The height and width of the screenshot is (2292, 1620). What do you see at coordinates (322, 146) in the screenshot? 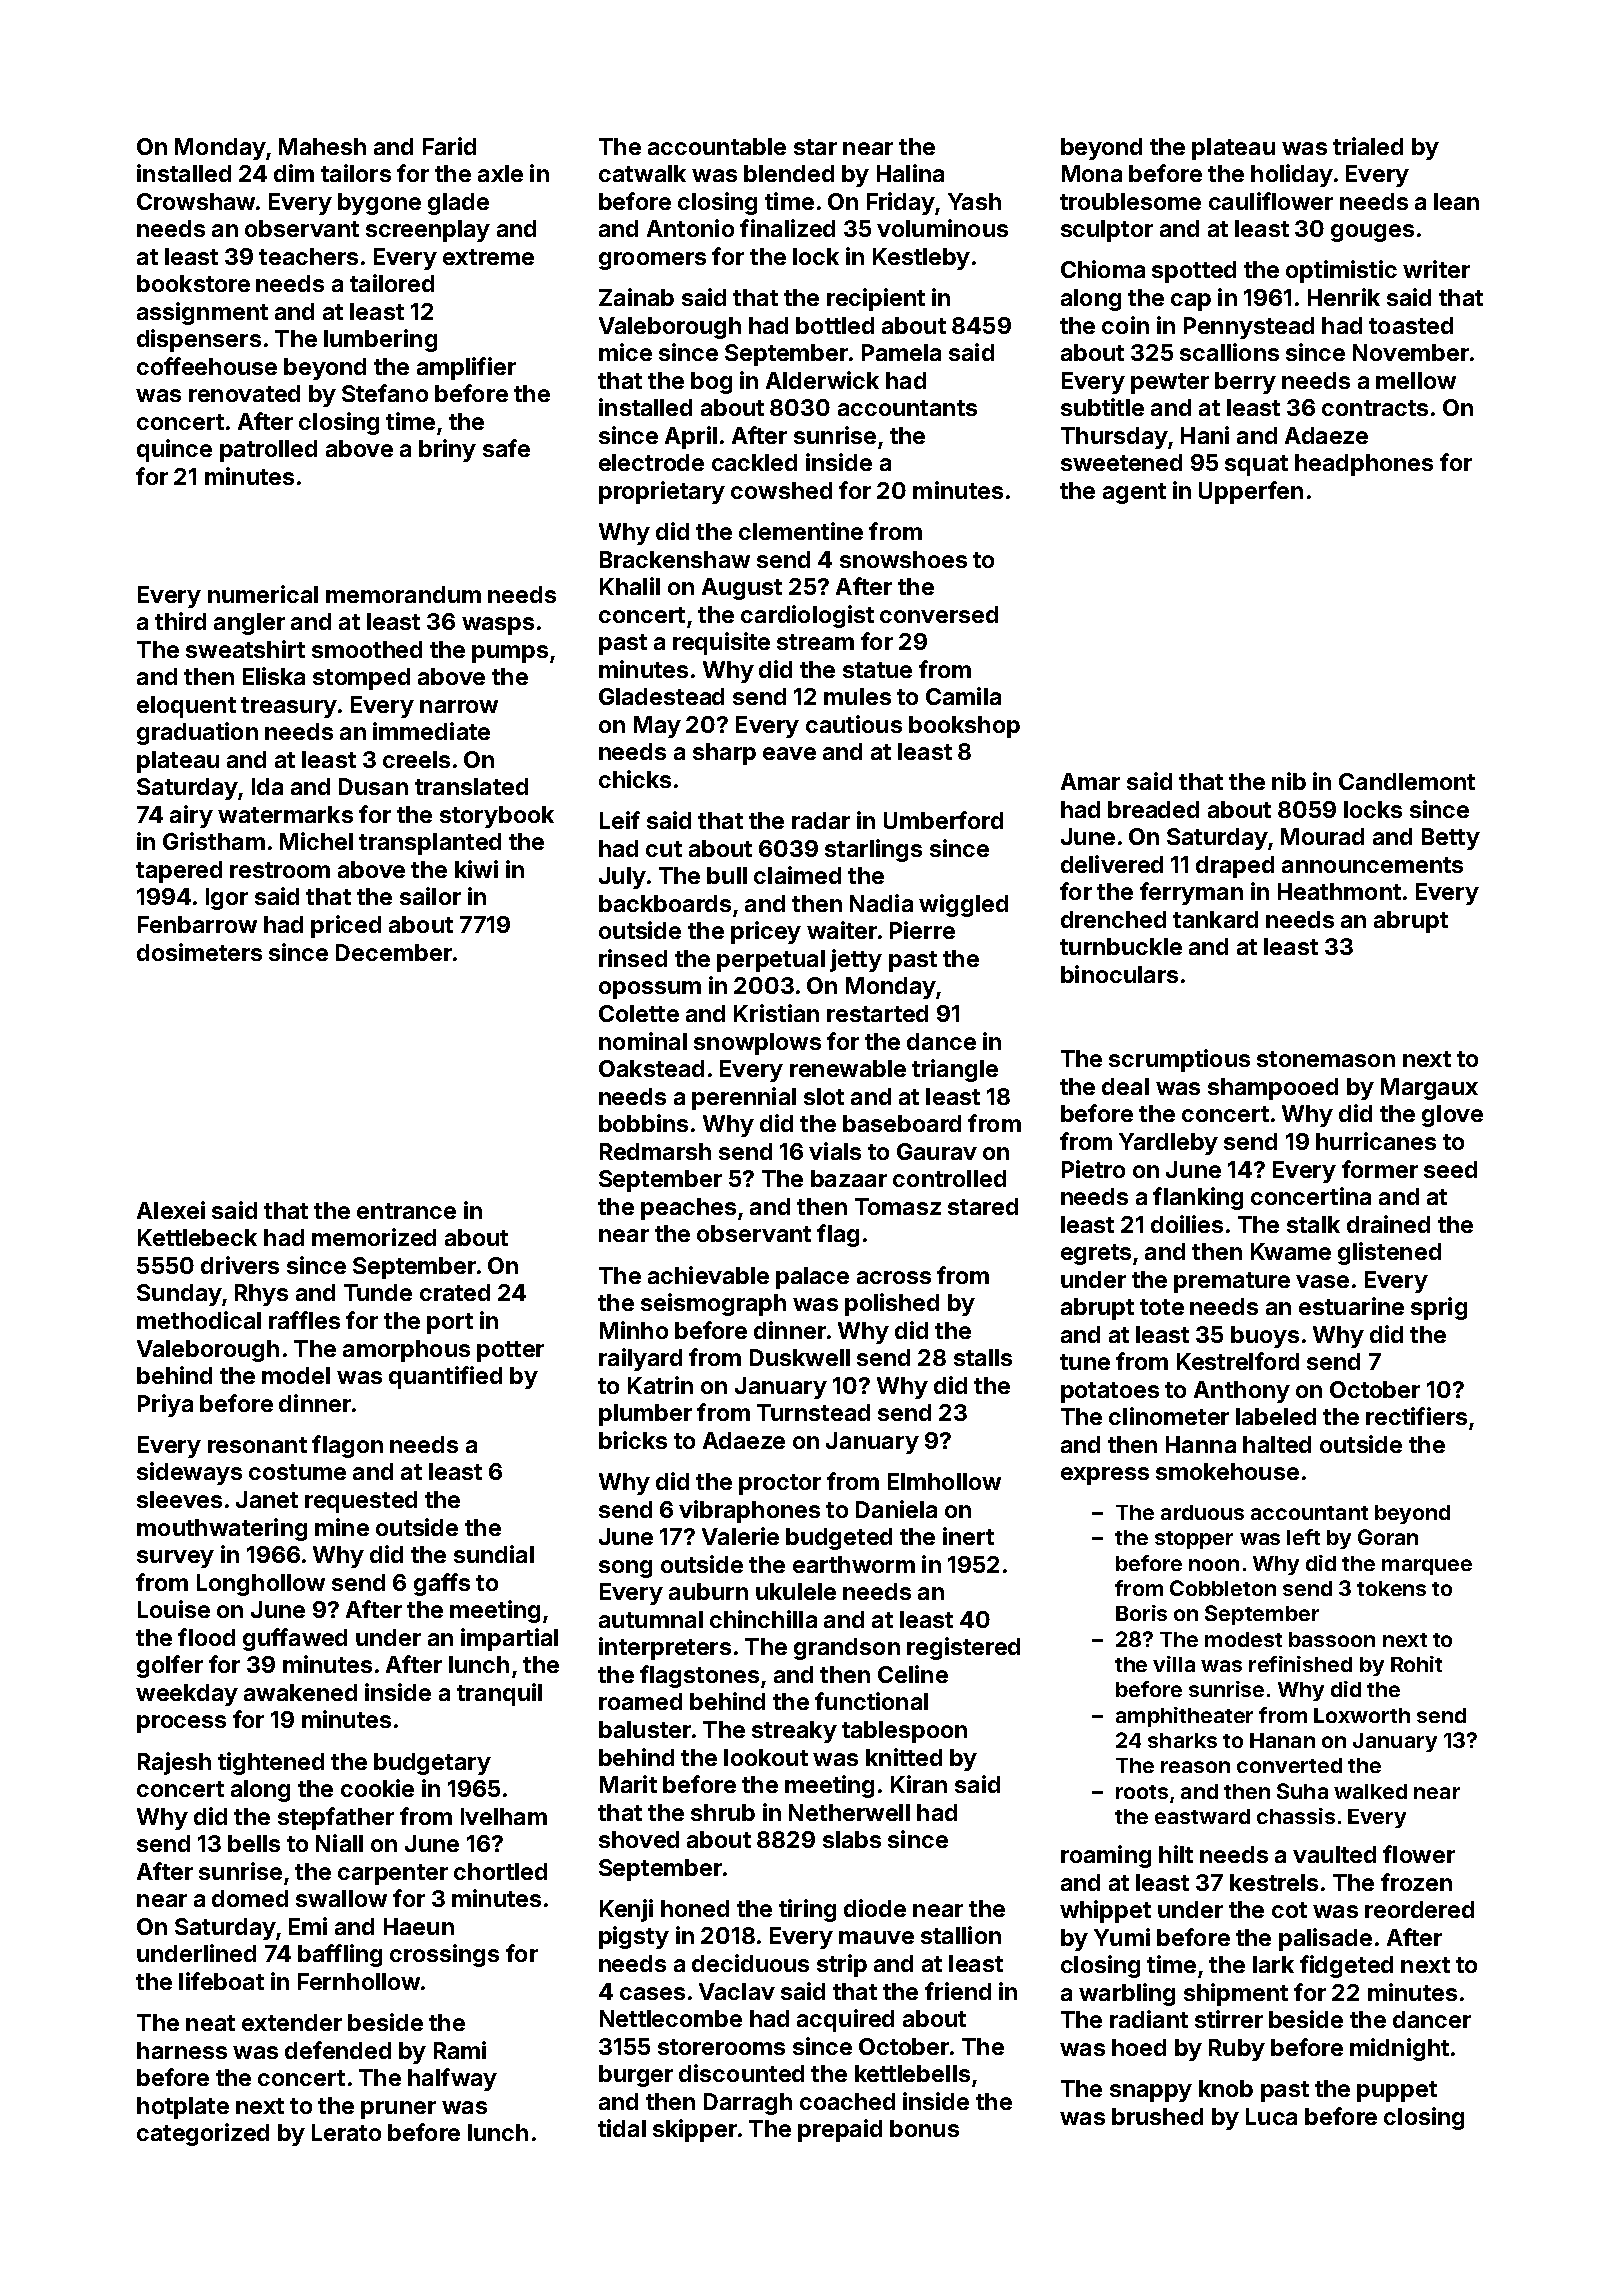
I see `Mahesh` at bounding box center [322, 146].
